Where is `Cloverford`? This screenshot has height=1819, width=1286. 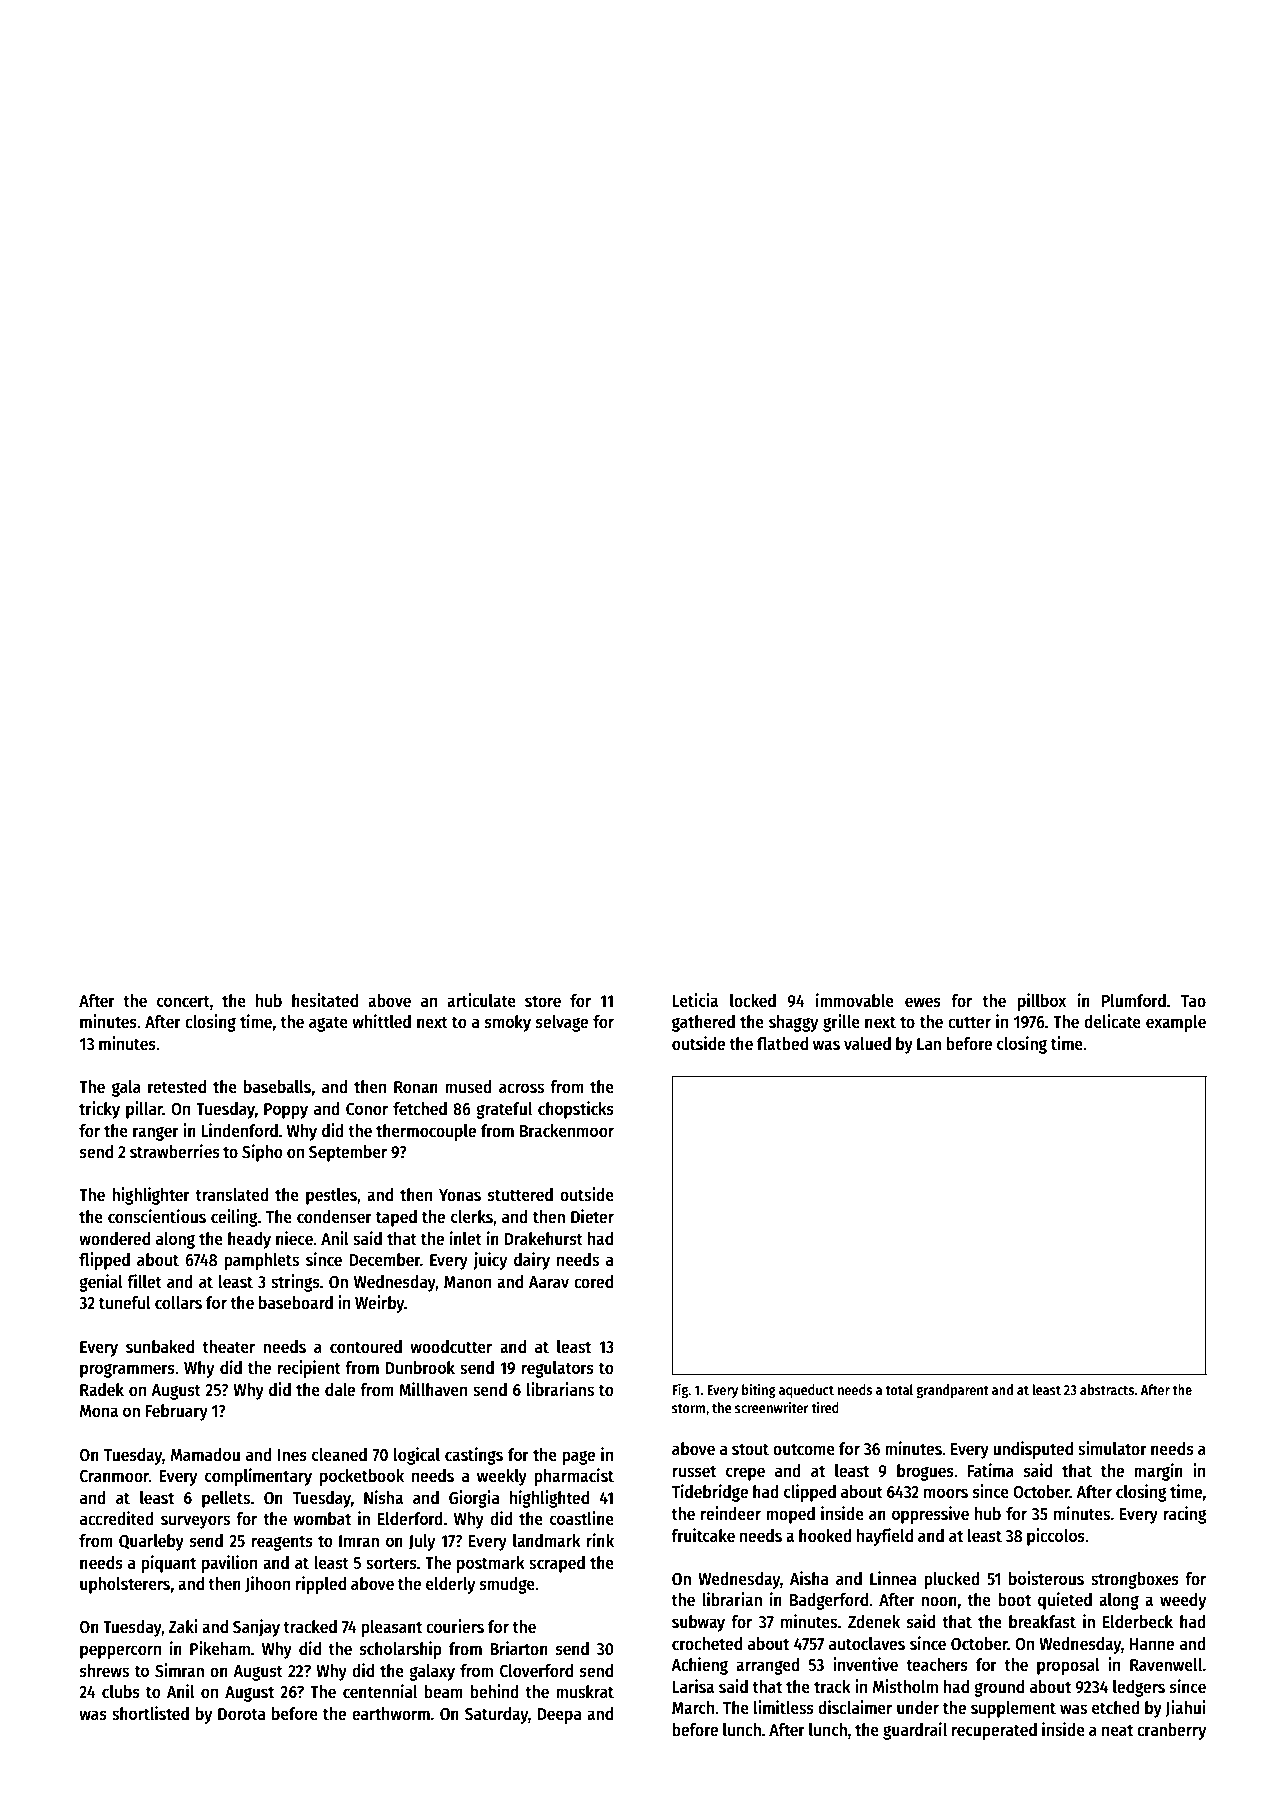
Cloverford is located at coordinates (536, 1671).
